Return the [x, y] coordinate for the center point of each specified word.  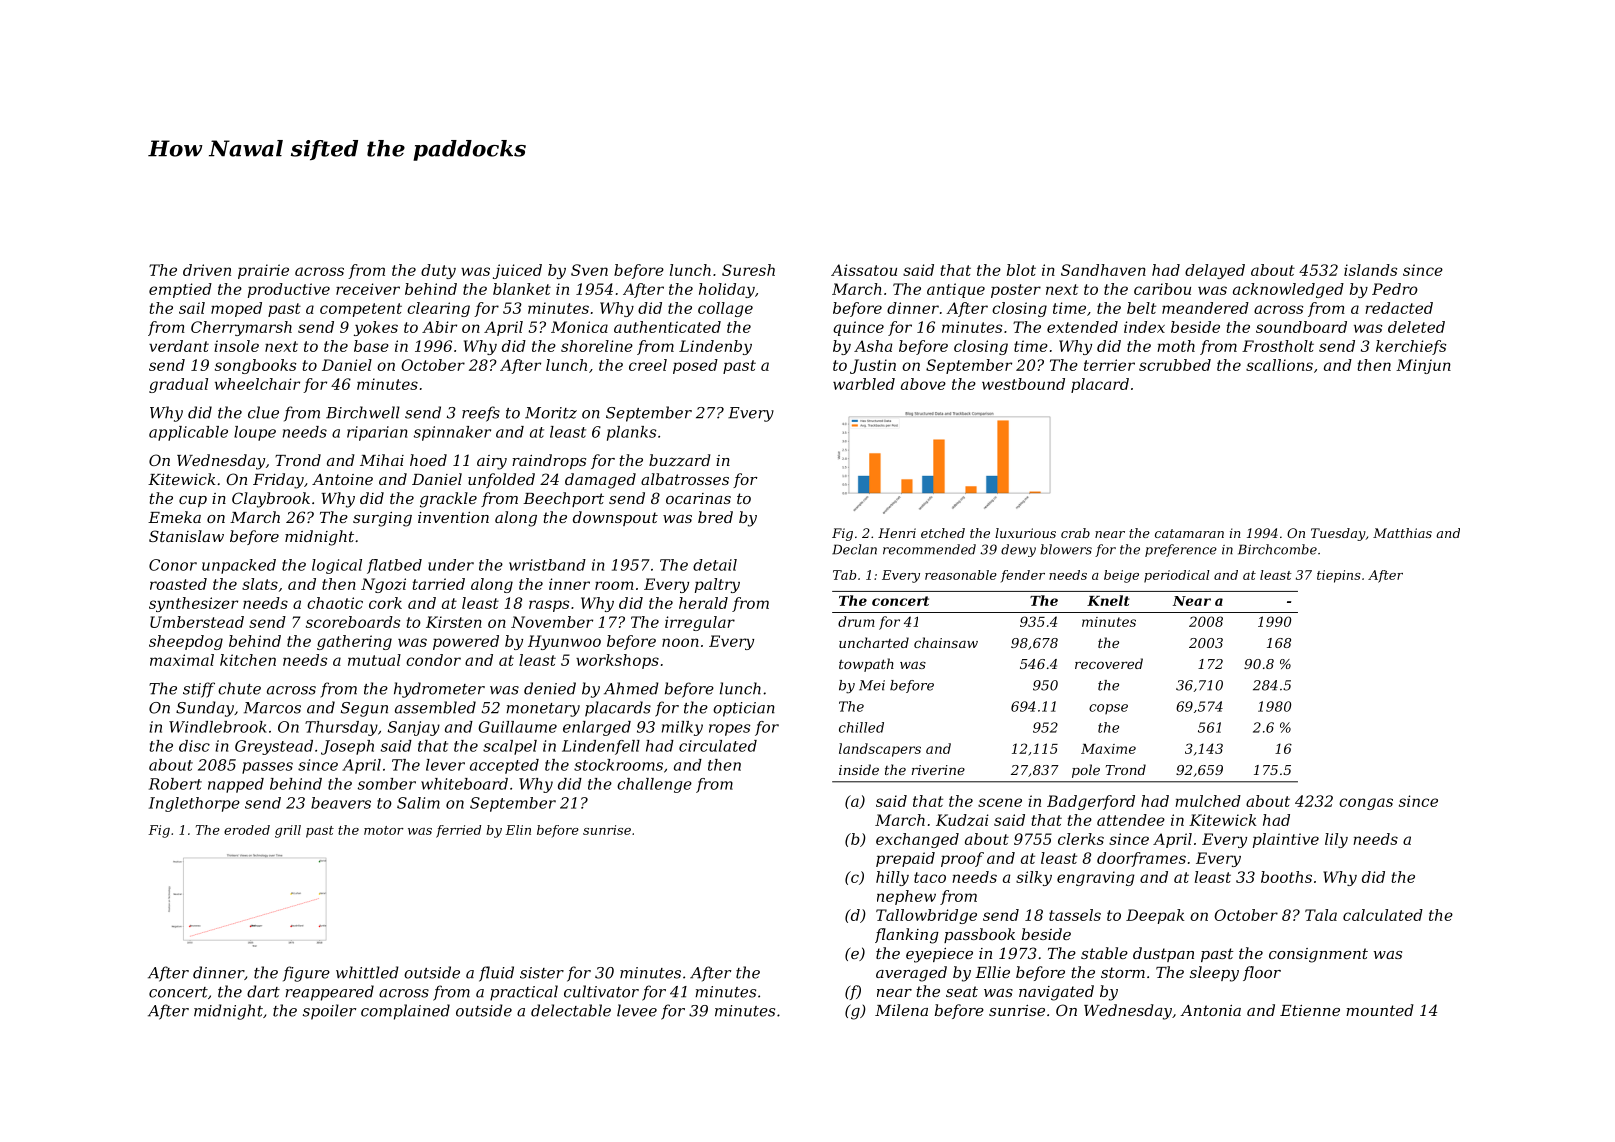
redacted [1399, 308]
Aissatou [864, 270]
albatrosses [685, 479]
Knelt [1108, 600]
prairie [263, 271]
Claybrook [271, 500]
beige [1121, 576]
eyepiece [939, 955]
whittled [367, 972]
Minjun [1423, 366]
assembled [435, 707]
